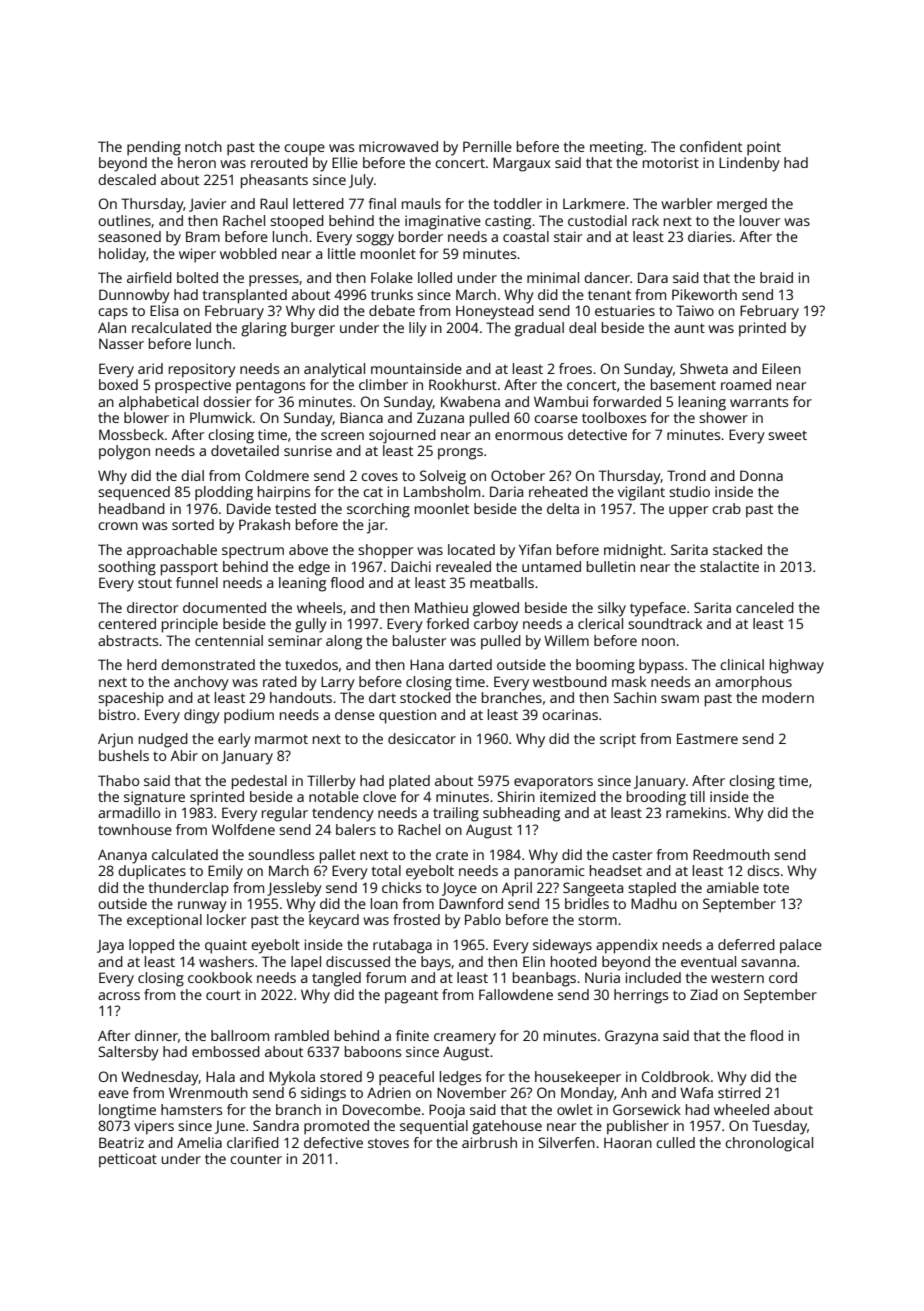 Image resolution: width=924 pixels, height=1311 pixels. What do you see at coordinates (788, 697) in the screenshot?
I see `modern` at bounding box center [788, 697].
